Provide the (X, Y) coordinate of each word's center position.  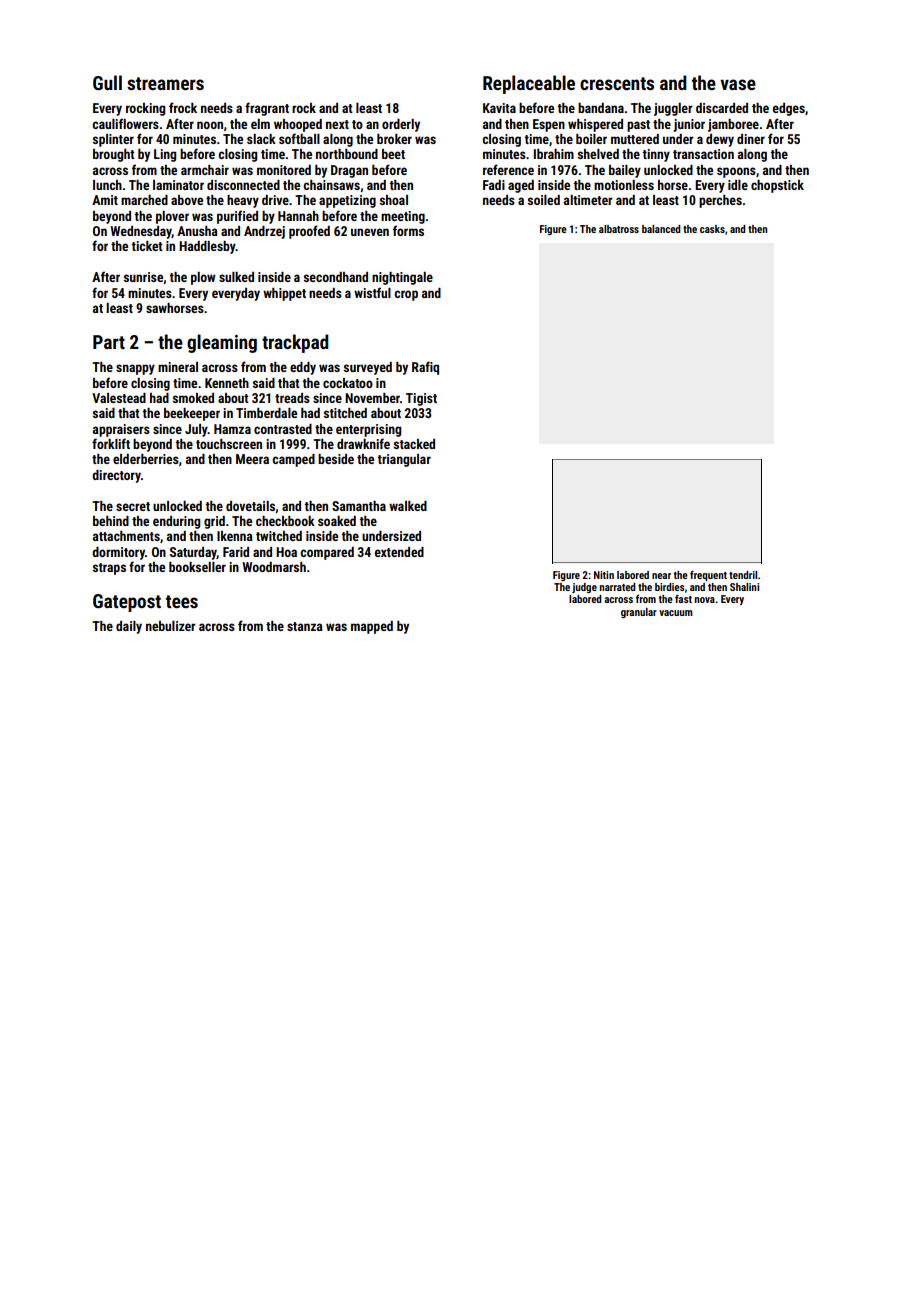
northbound (347, 154)
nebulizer (171, 626)
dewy (720, 140)
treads (292, 398)
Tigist (421, 399)
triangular (404, 460)
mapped (372, 627)
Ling (165, 155)
